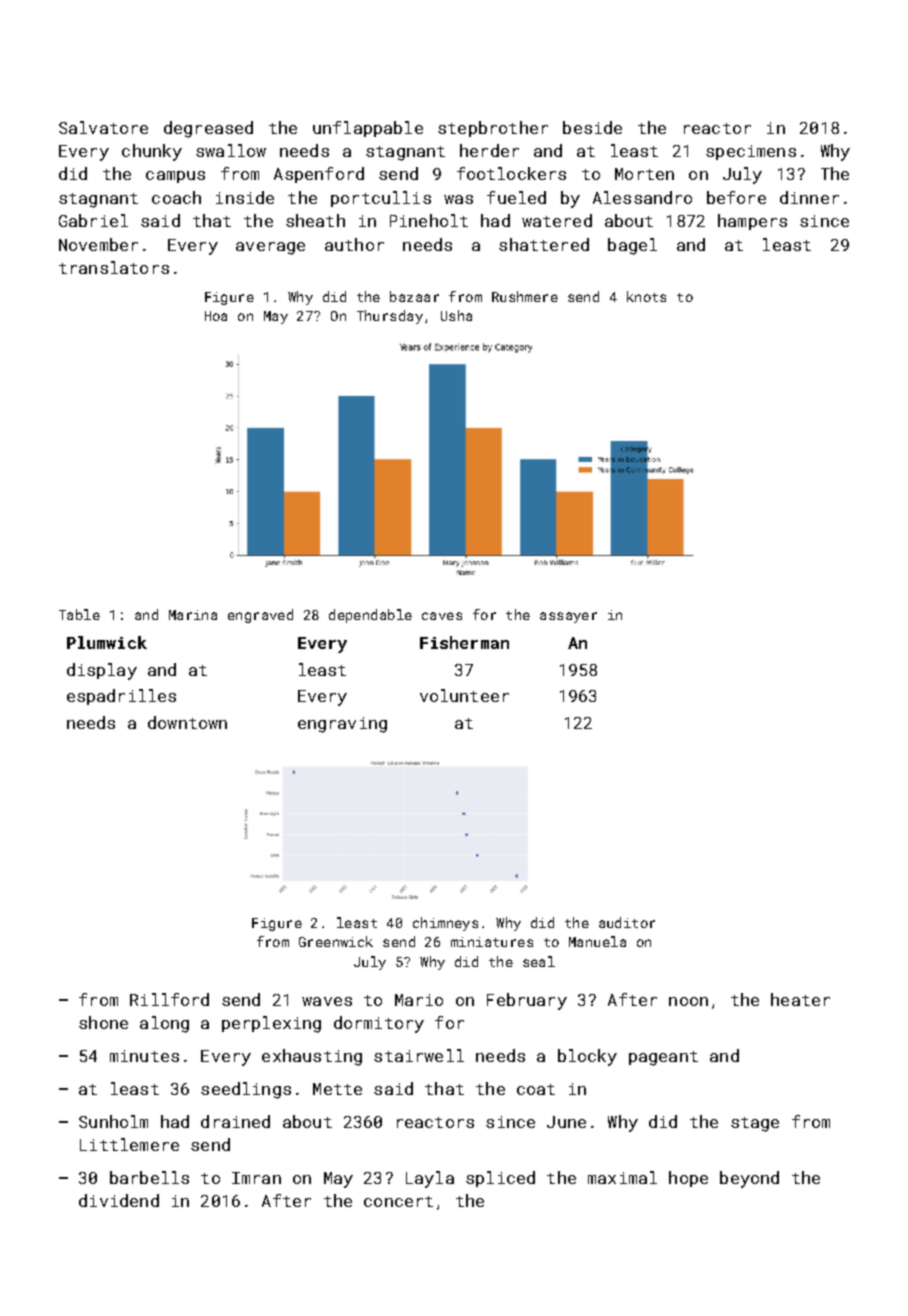  I want to click on footlockers, so click(511, 173).
